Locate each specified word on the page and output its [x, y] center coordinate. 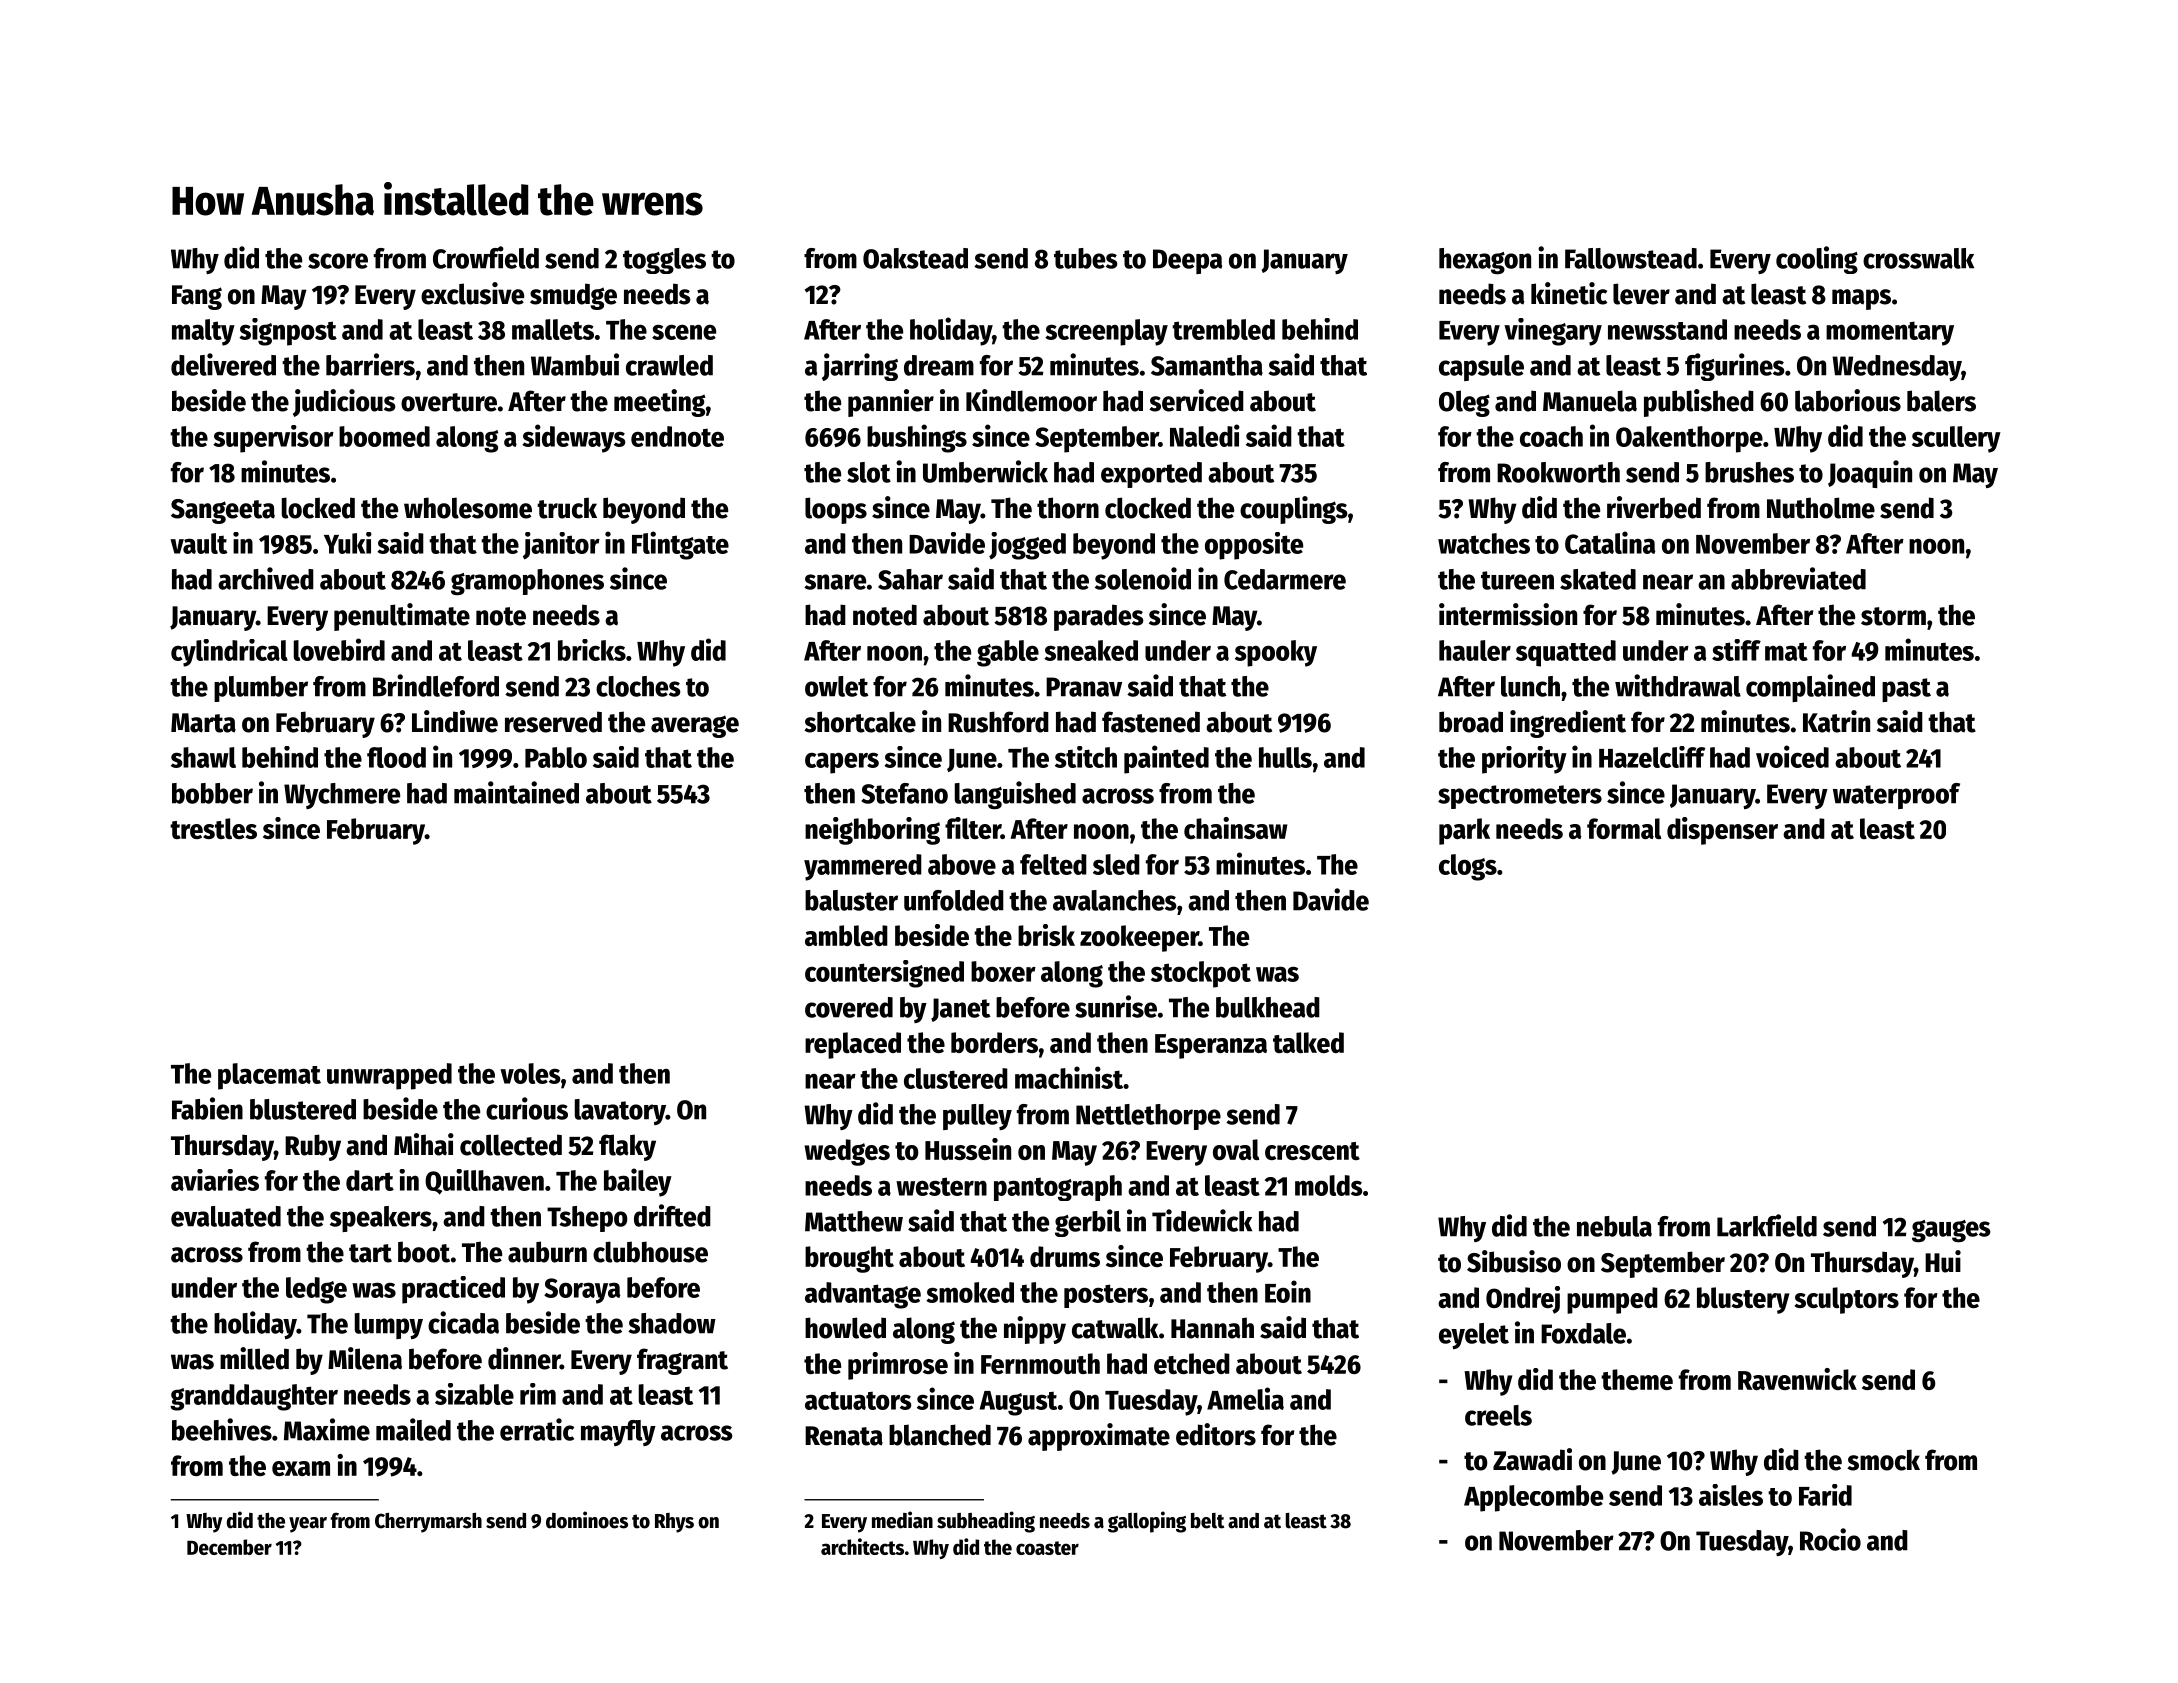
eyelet [1474, 1336]
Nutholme [1821, 508]
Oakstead [915, 258]
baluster [851, 900]
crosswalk [1918, 258]
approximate [1099, 1437]
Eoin [1288, 1291]
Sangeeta [223, 511]
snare [835, 582]
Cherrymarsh [428, 1523]
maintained [516, 792]
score [338, 261]
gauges [1951, 1231]
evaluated [226, 1216]
